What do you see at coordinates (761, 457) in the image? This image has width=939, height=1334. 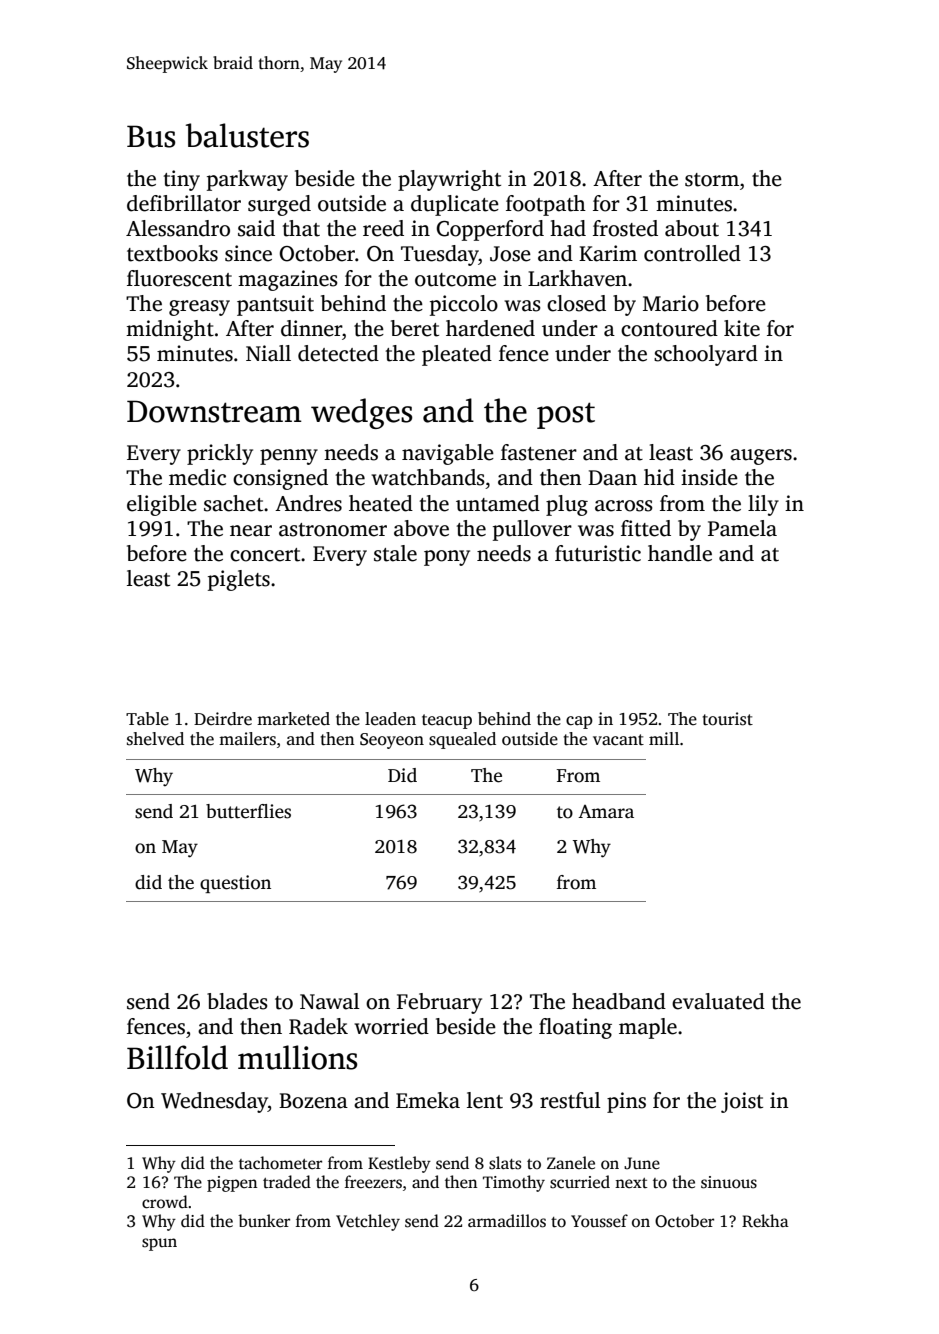 I see `augers` at bounding box center [761, 457].
